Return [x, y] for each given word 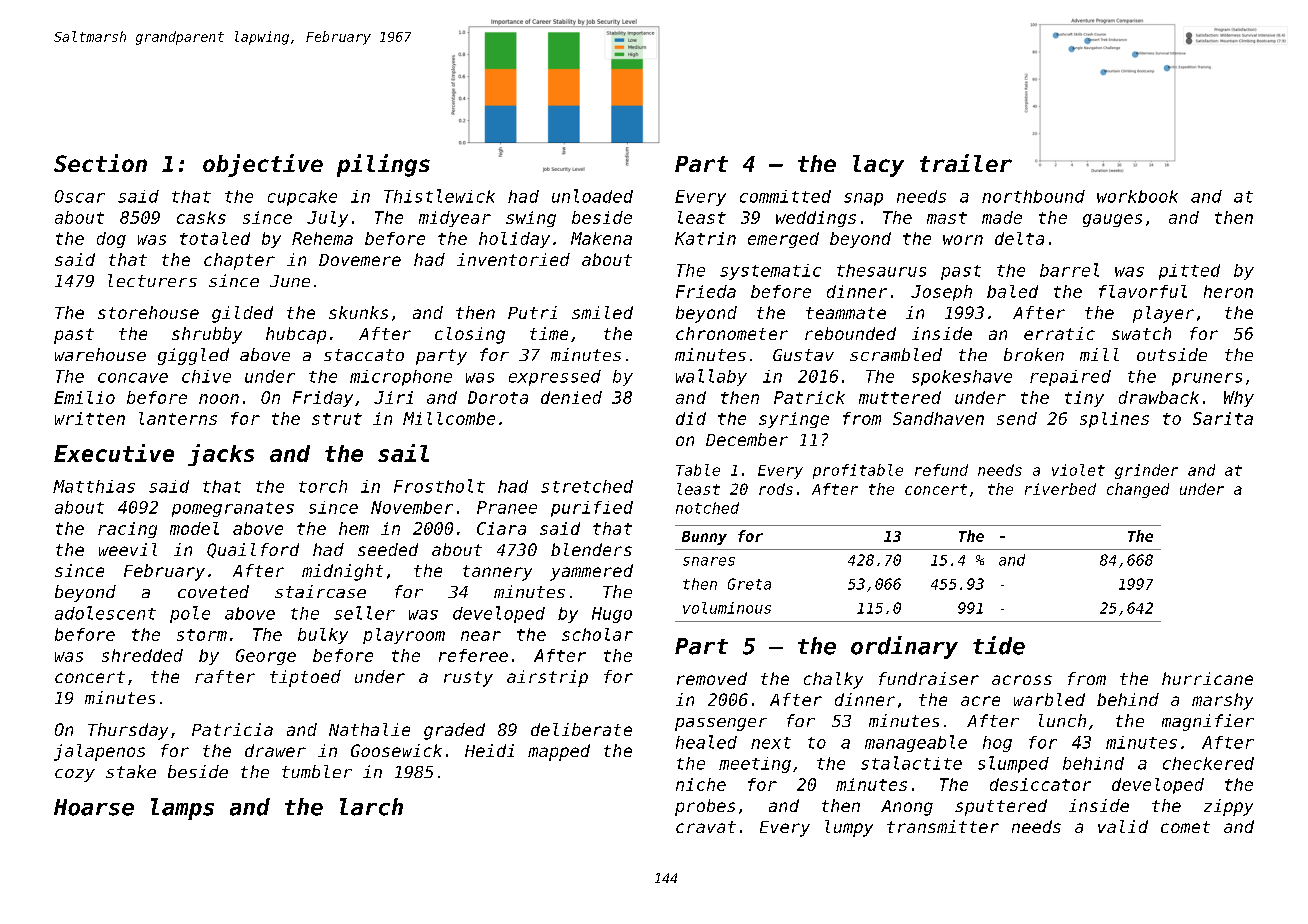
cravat [706, 827]
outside [1172, 354]
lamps [182, 809]
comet [1185, 827]
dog [111, 240]
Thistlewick [439, 196]
